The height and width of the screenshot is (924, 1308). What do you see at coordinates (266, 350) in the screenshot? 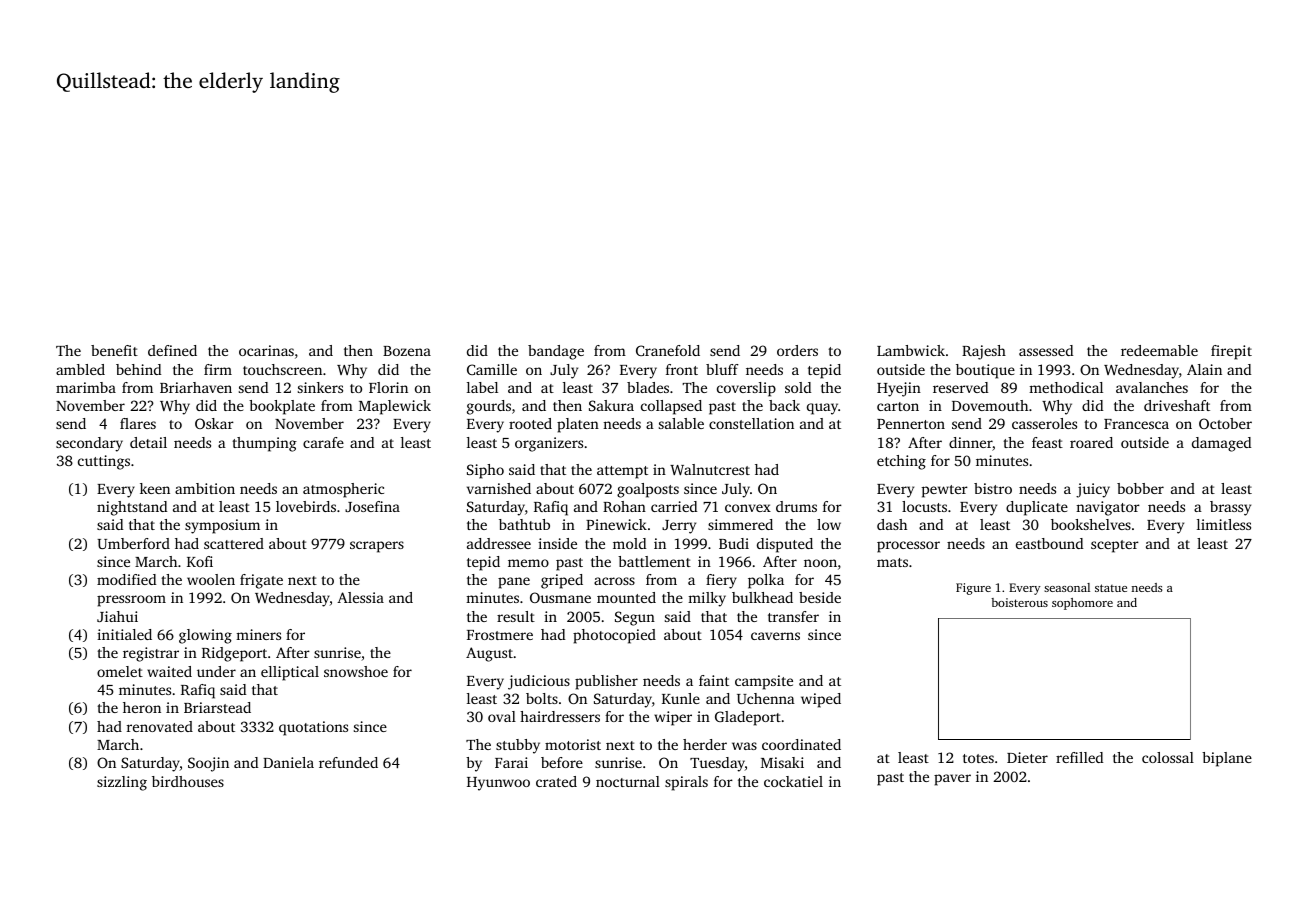
I see `ocarinas` at bounding box center [266, 350].
